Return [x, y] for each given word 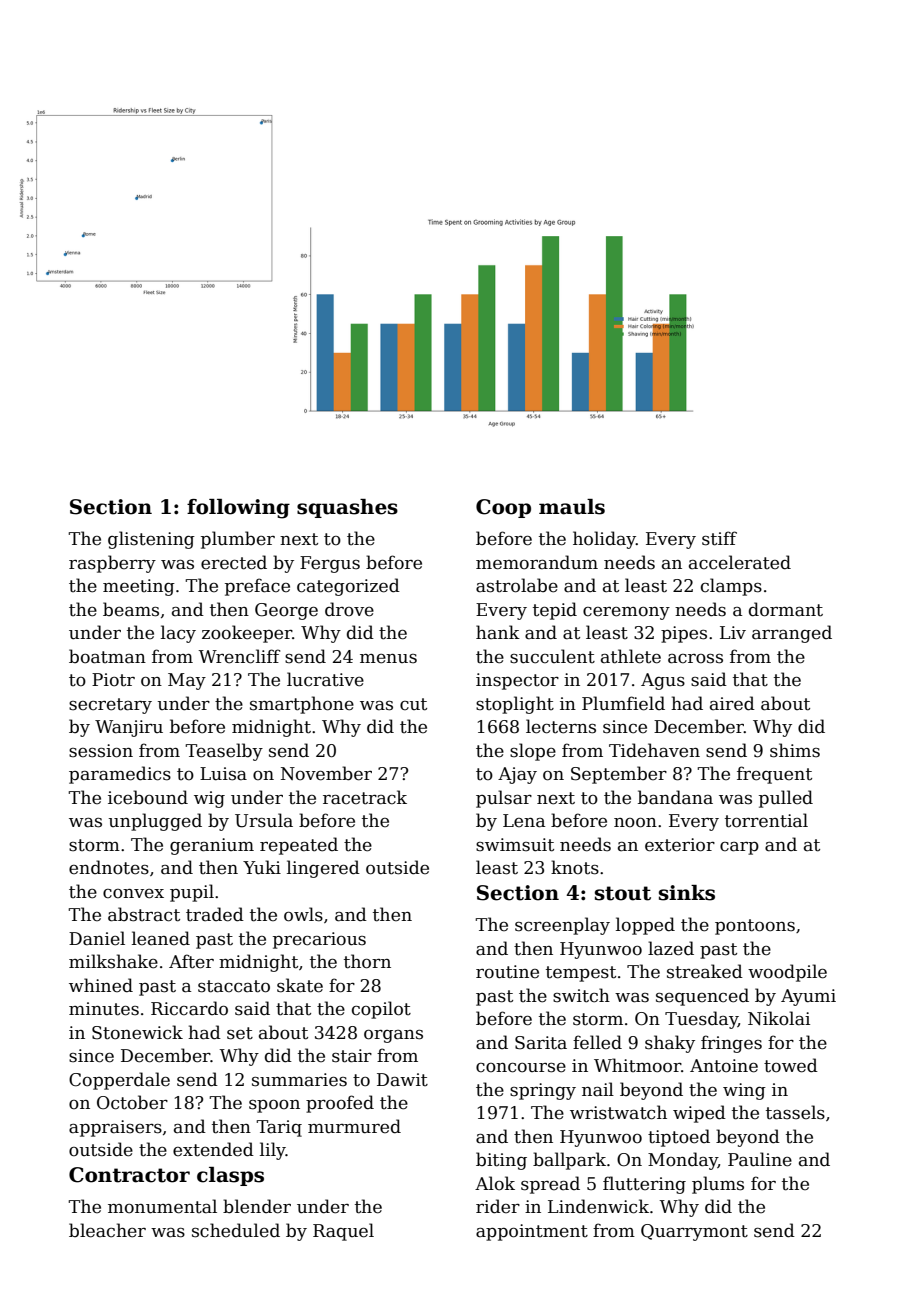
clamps [731, 587]
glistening [151, 540]
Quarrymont [694, 1232]
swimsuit [515, 845]
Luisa [223, 774]
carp [739, 848]
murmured [354, 1126]
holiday [604, 540]
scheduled [236, 1230]
